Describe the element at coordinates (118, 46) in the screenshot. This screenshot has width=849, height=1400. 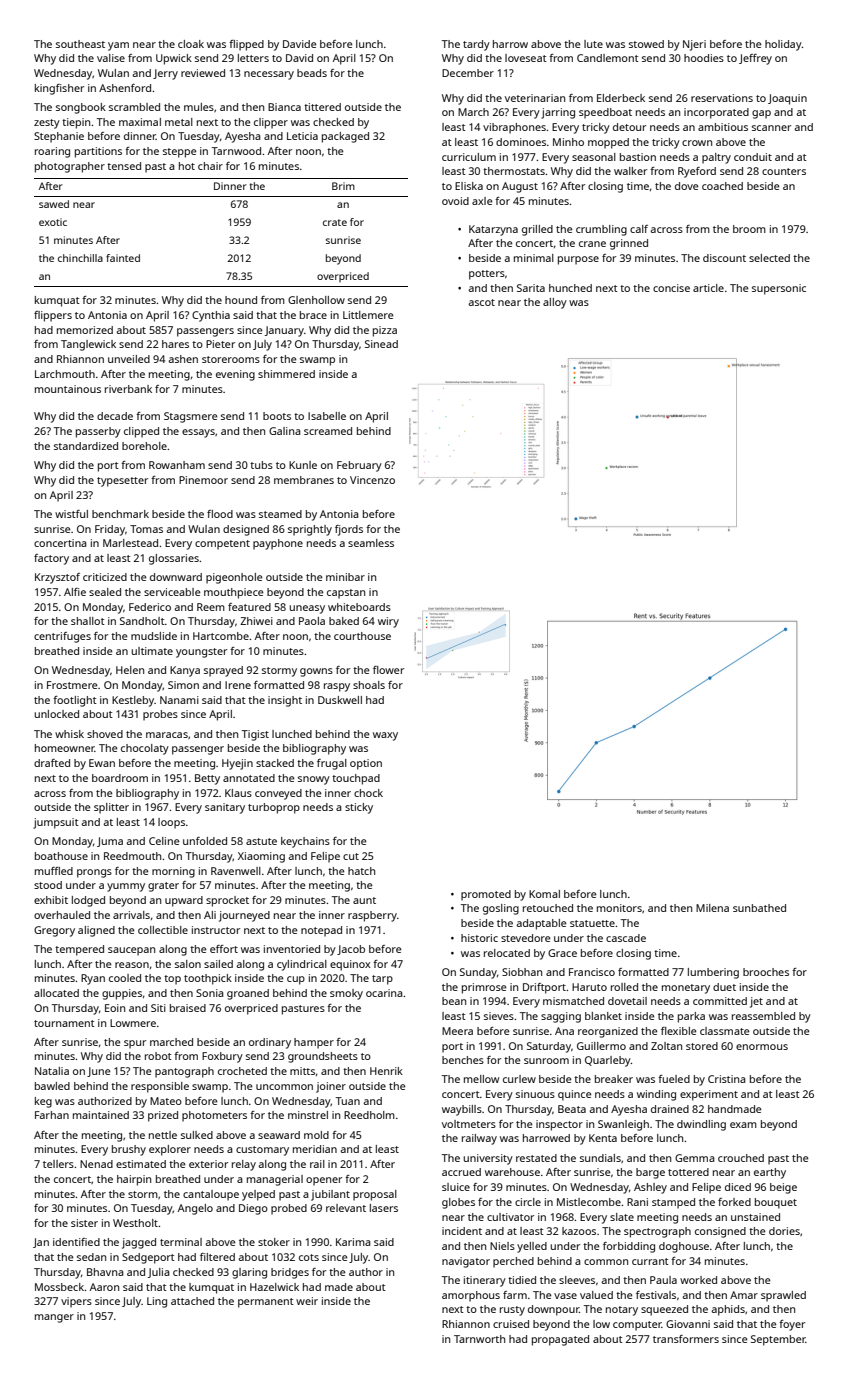
I see `yam` at that location.
